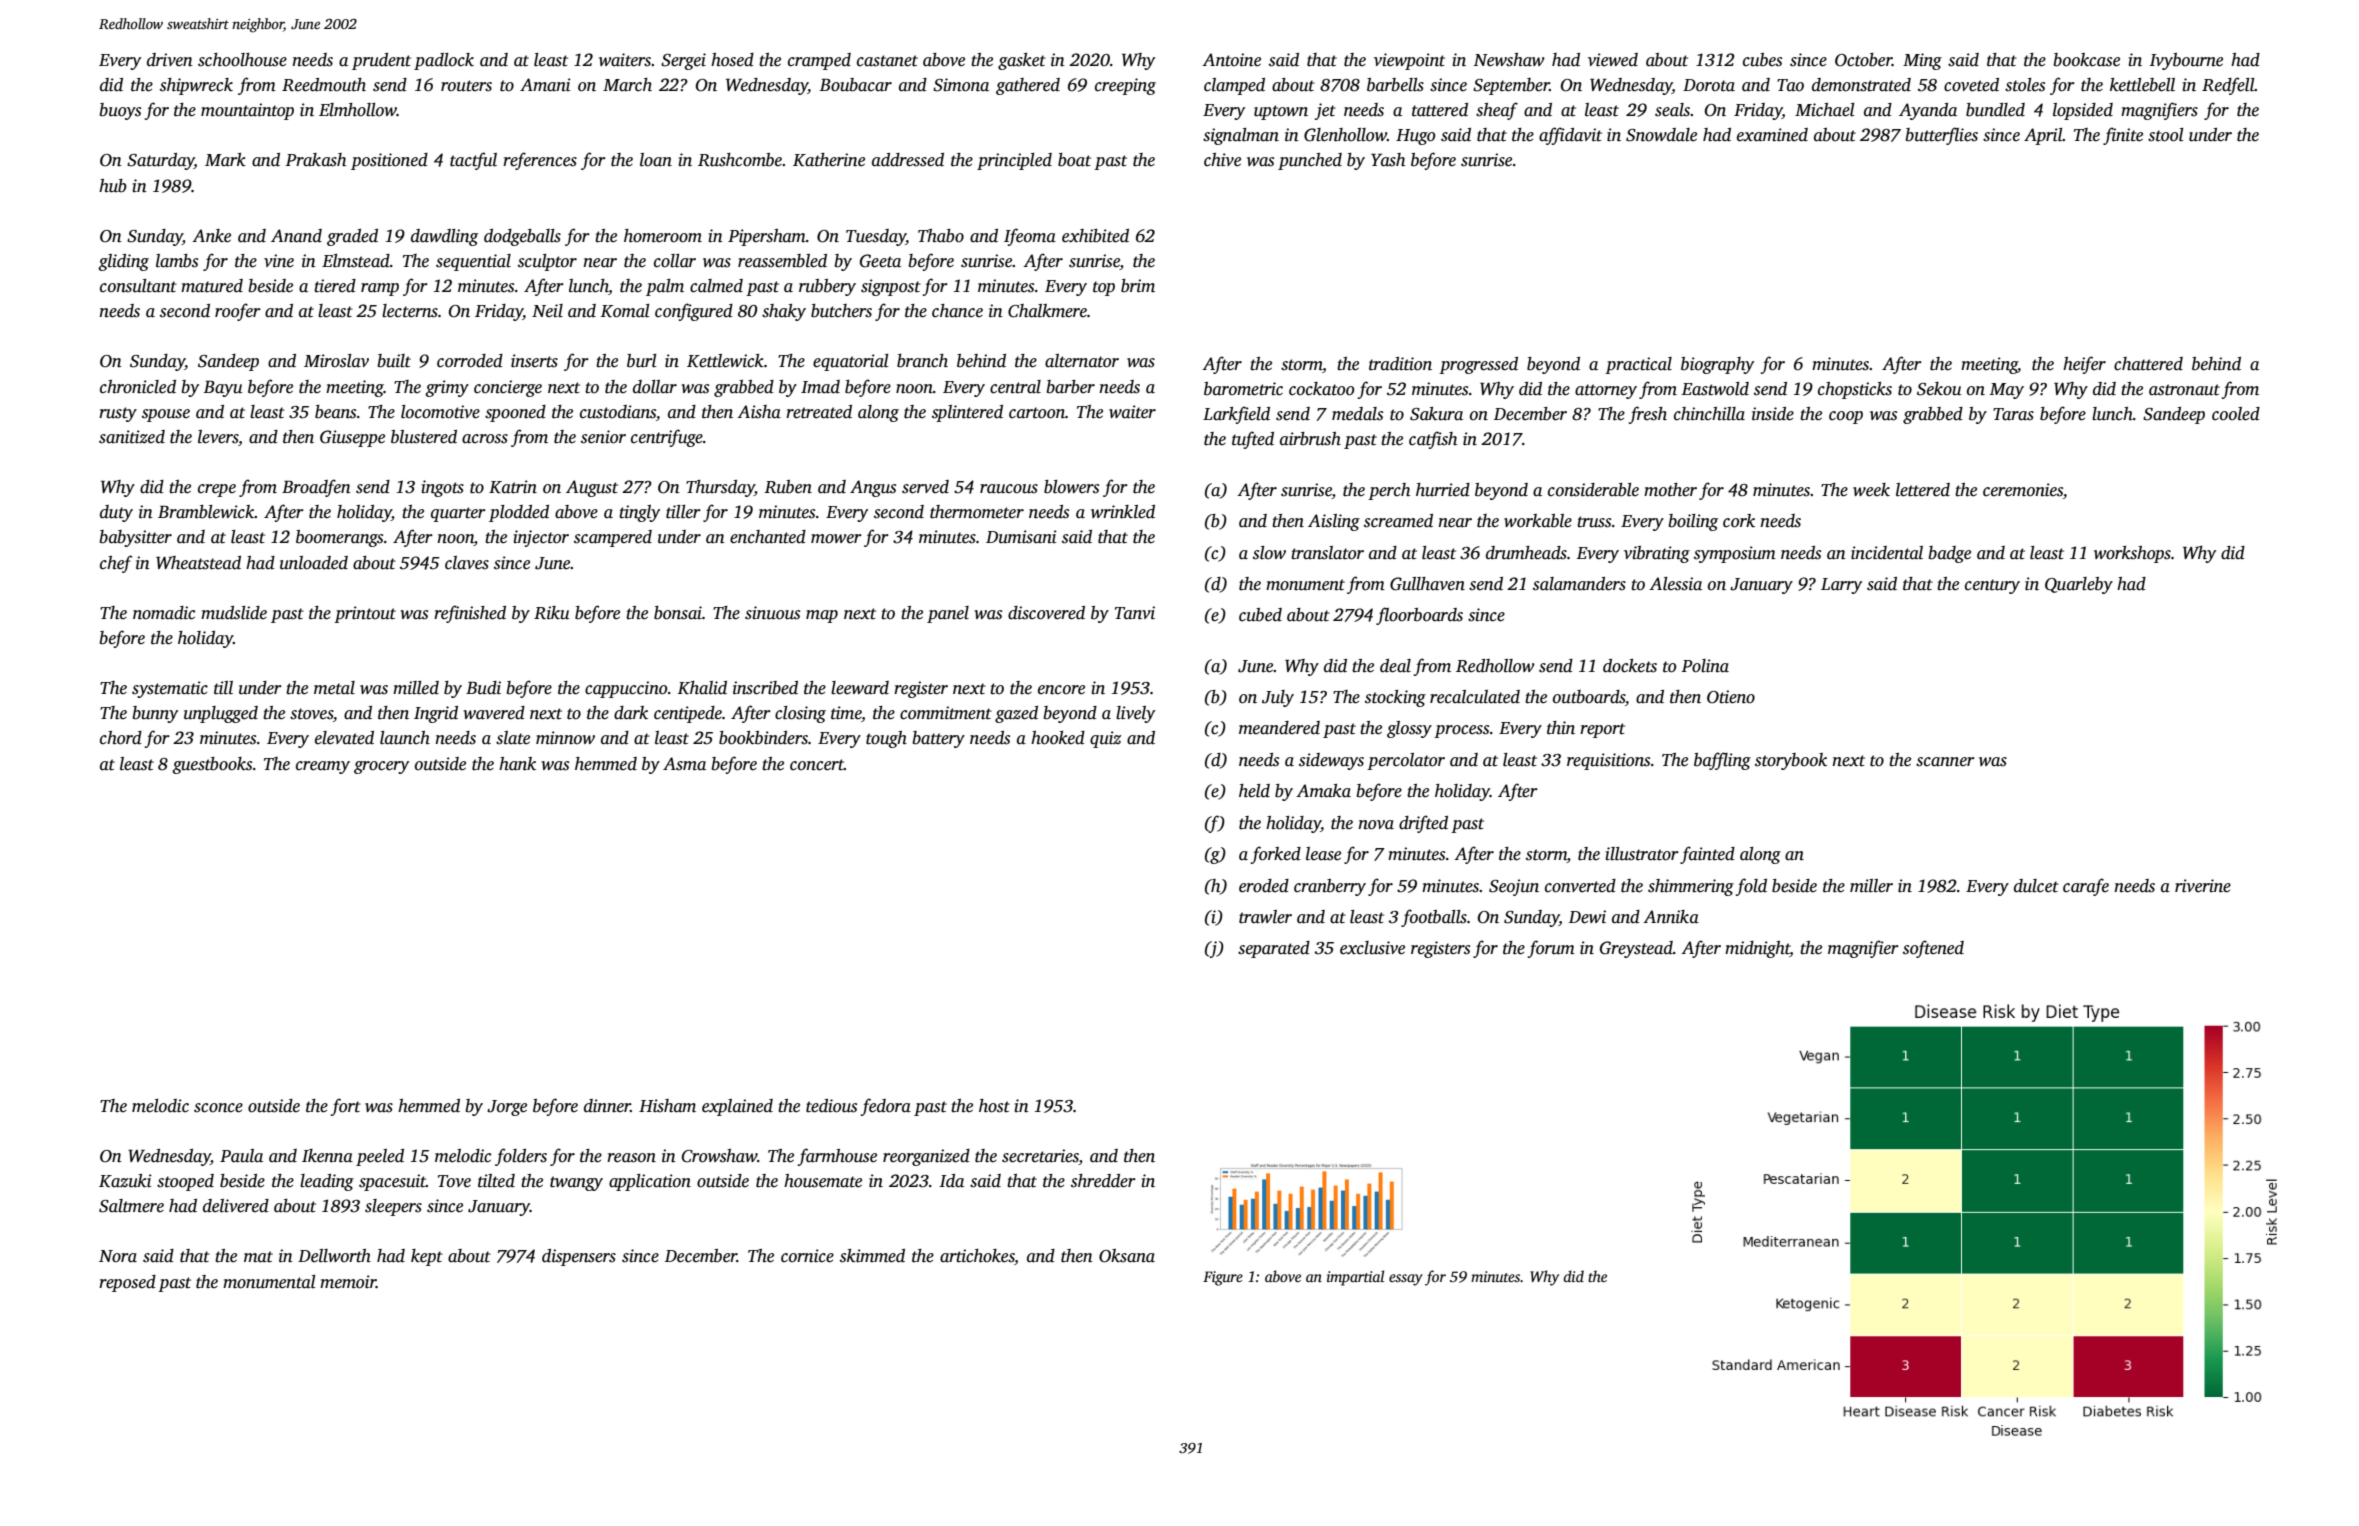 This screenshot has width=2359, height=1526. Describe the element at coordinates (2186, 61) in the screenshot. I see `Ivybourne` at that location.
